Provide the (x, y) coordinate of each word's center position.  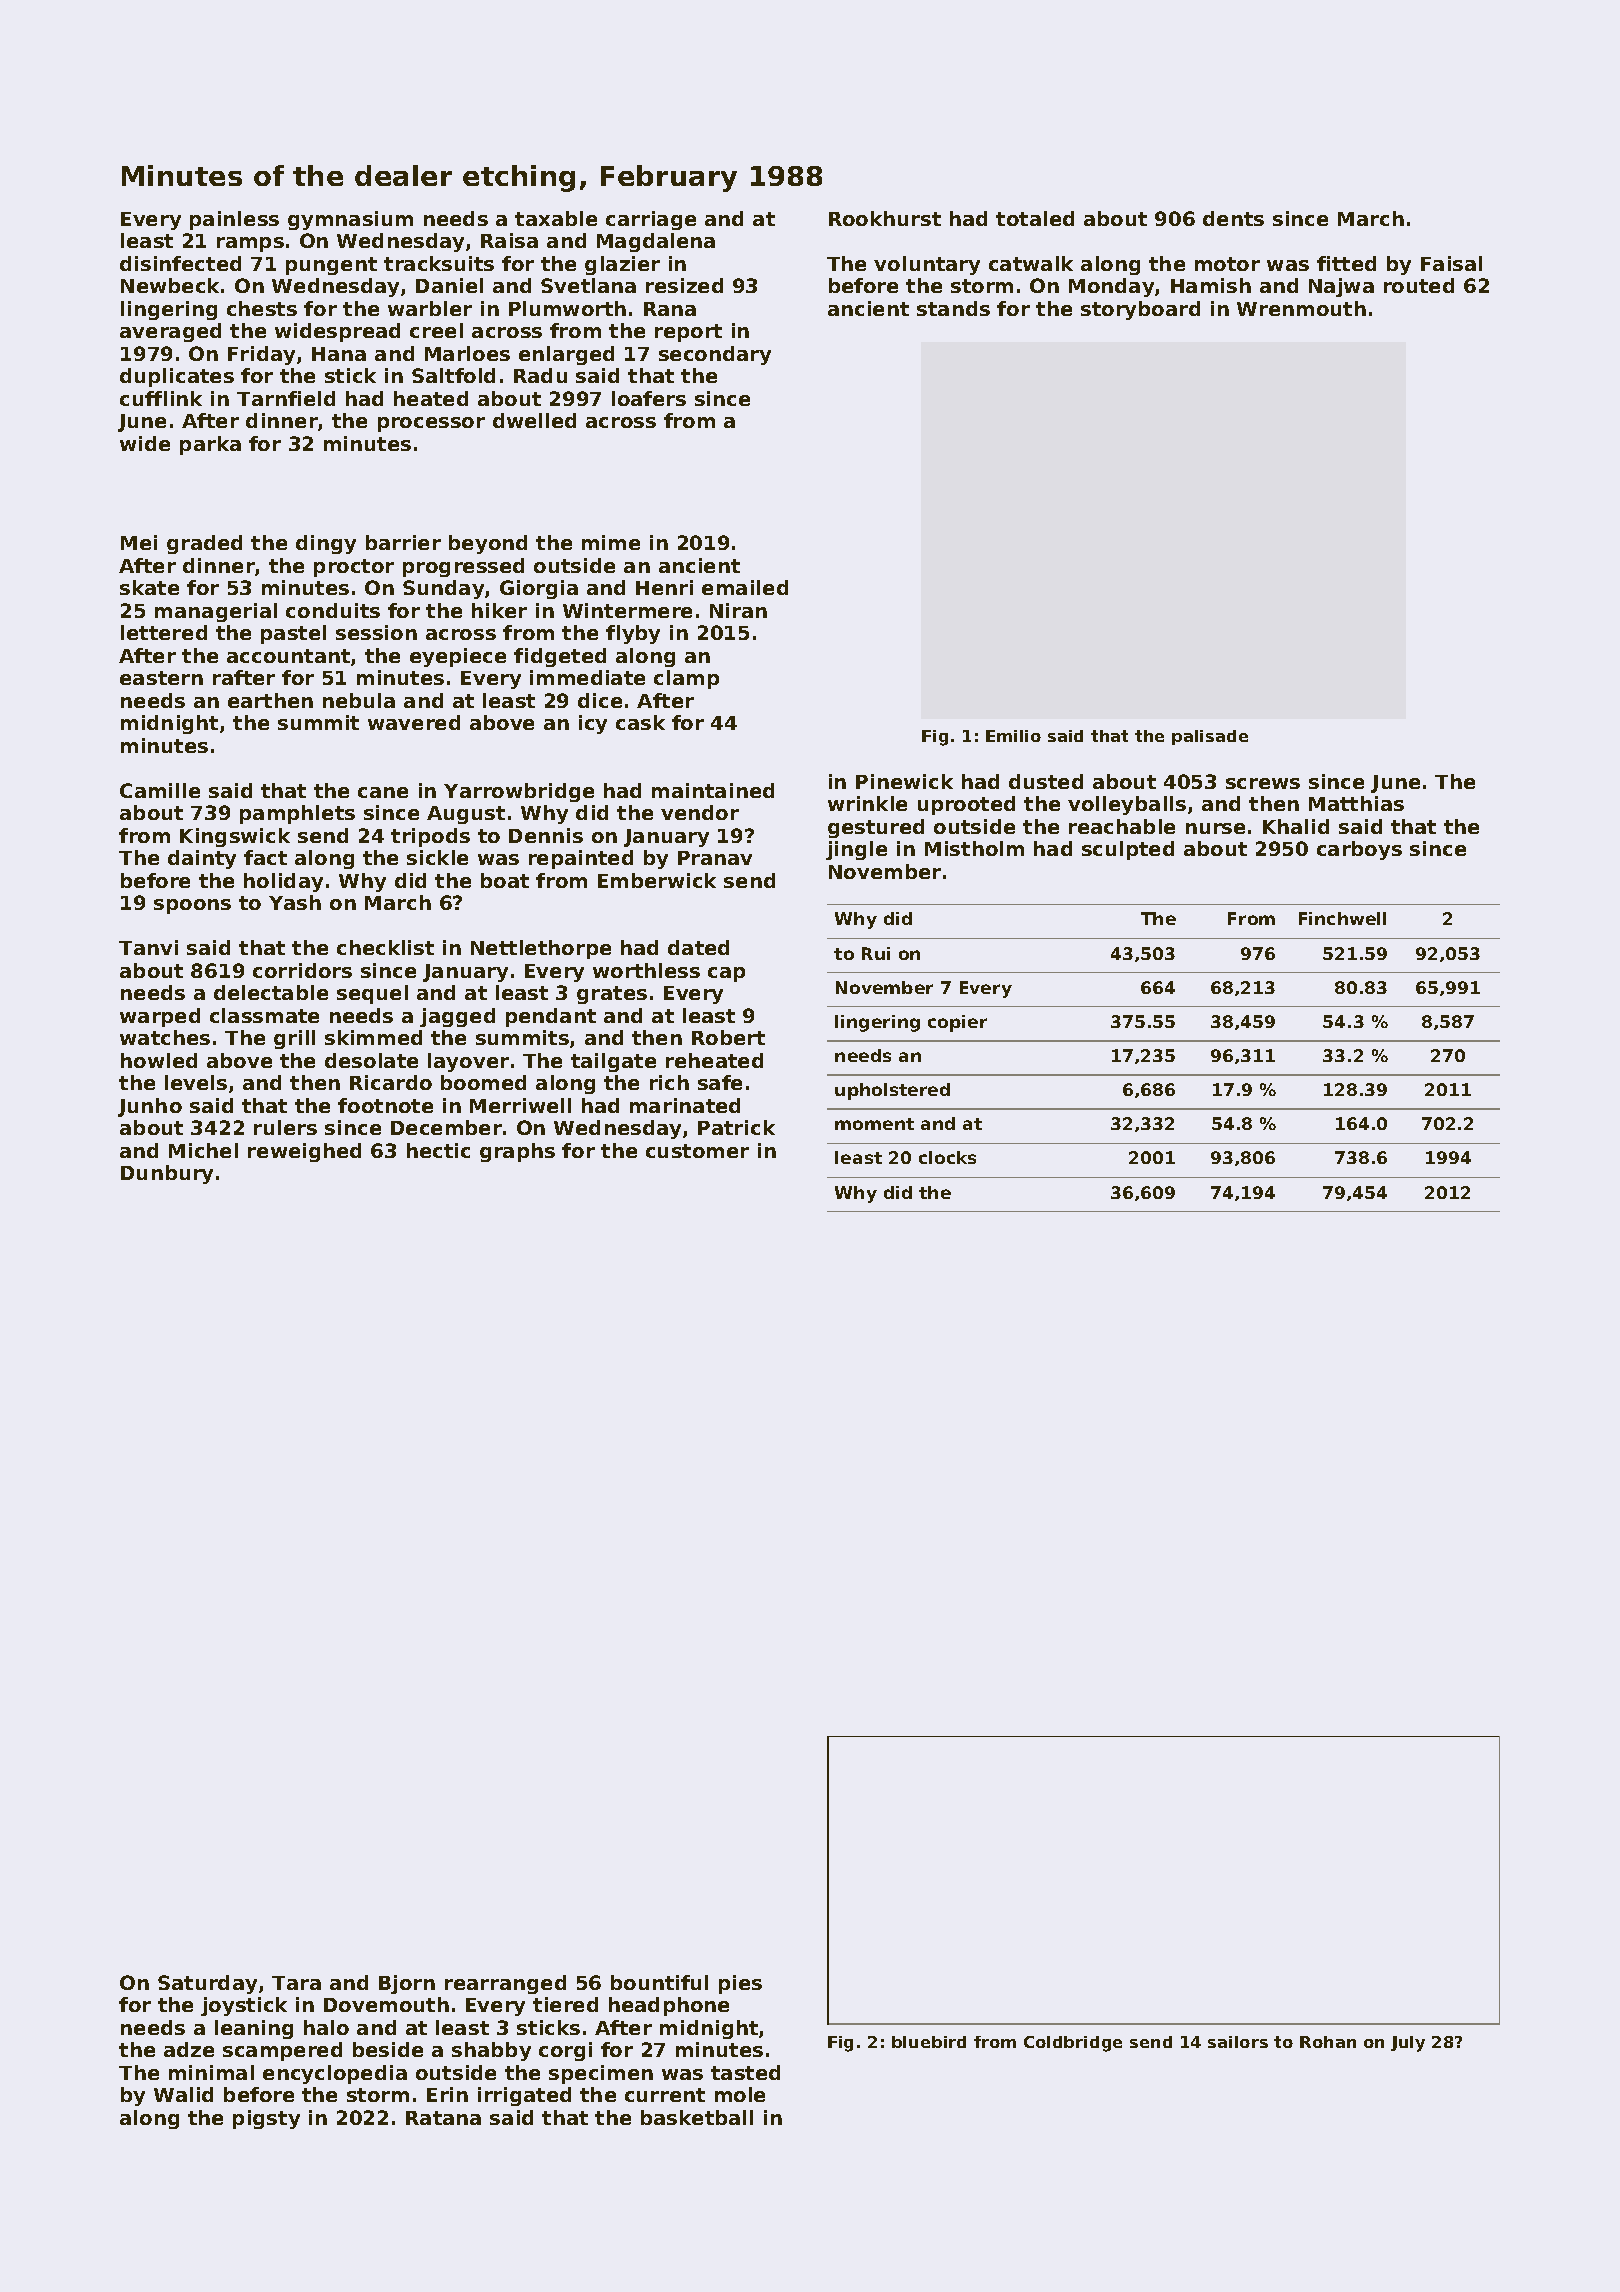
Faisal (1451, 263)
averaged (170, 332)
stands (953, 308)
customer (697, 1151)
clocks (947, 1157)
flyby (633, 634)
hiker (499, 610)
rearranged (505, 1984)
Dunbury (167, 1174)
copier (957, 1023)
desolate (371, 1060)
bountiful (659, 1982)
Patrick (736, 1127)
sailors (1238, 2042)
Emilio (1013, 736)
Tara (296, 1983)
